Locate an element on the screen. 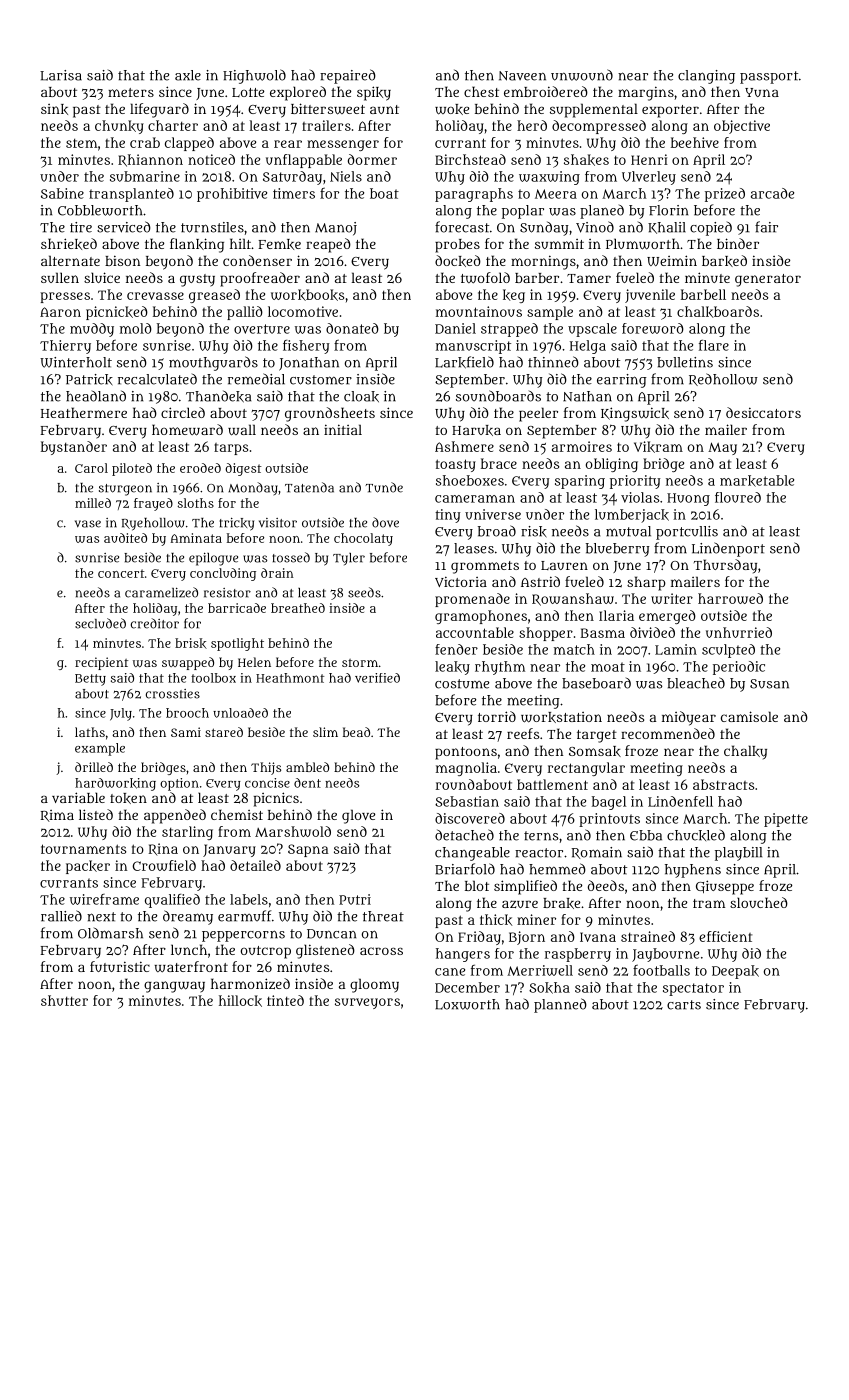 This screenshot has height=1400, width=849. clanging is located at coordinates (706, 77).
